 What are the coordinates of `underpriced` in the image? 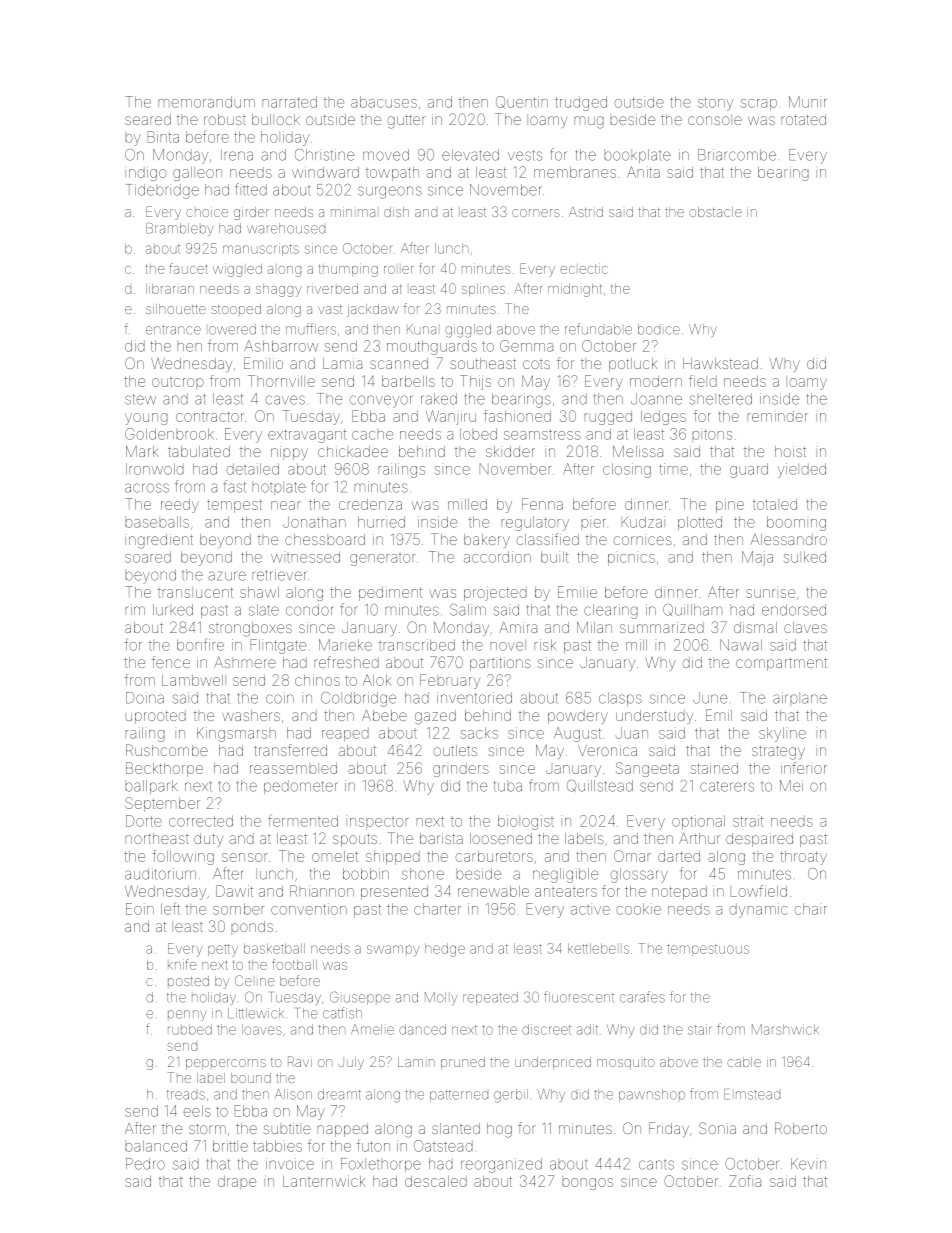 It's located at (553, 1063).
